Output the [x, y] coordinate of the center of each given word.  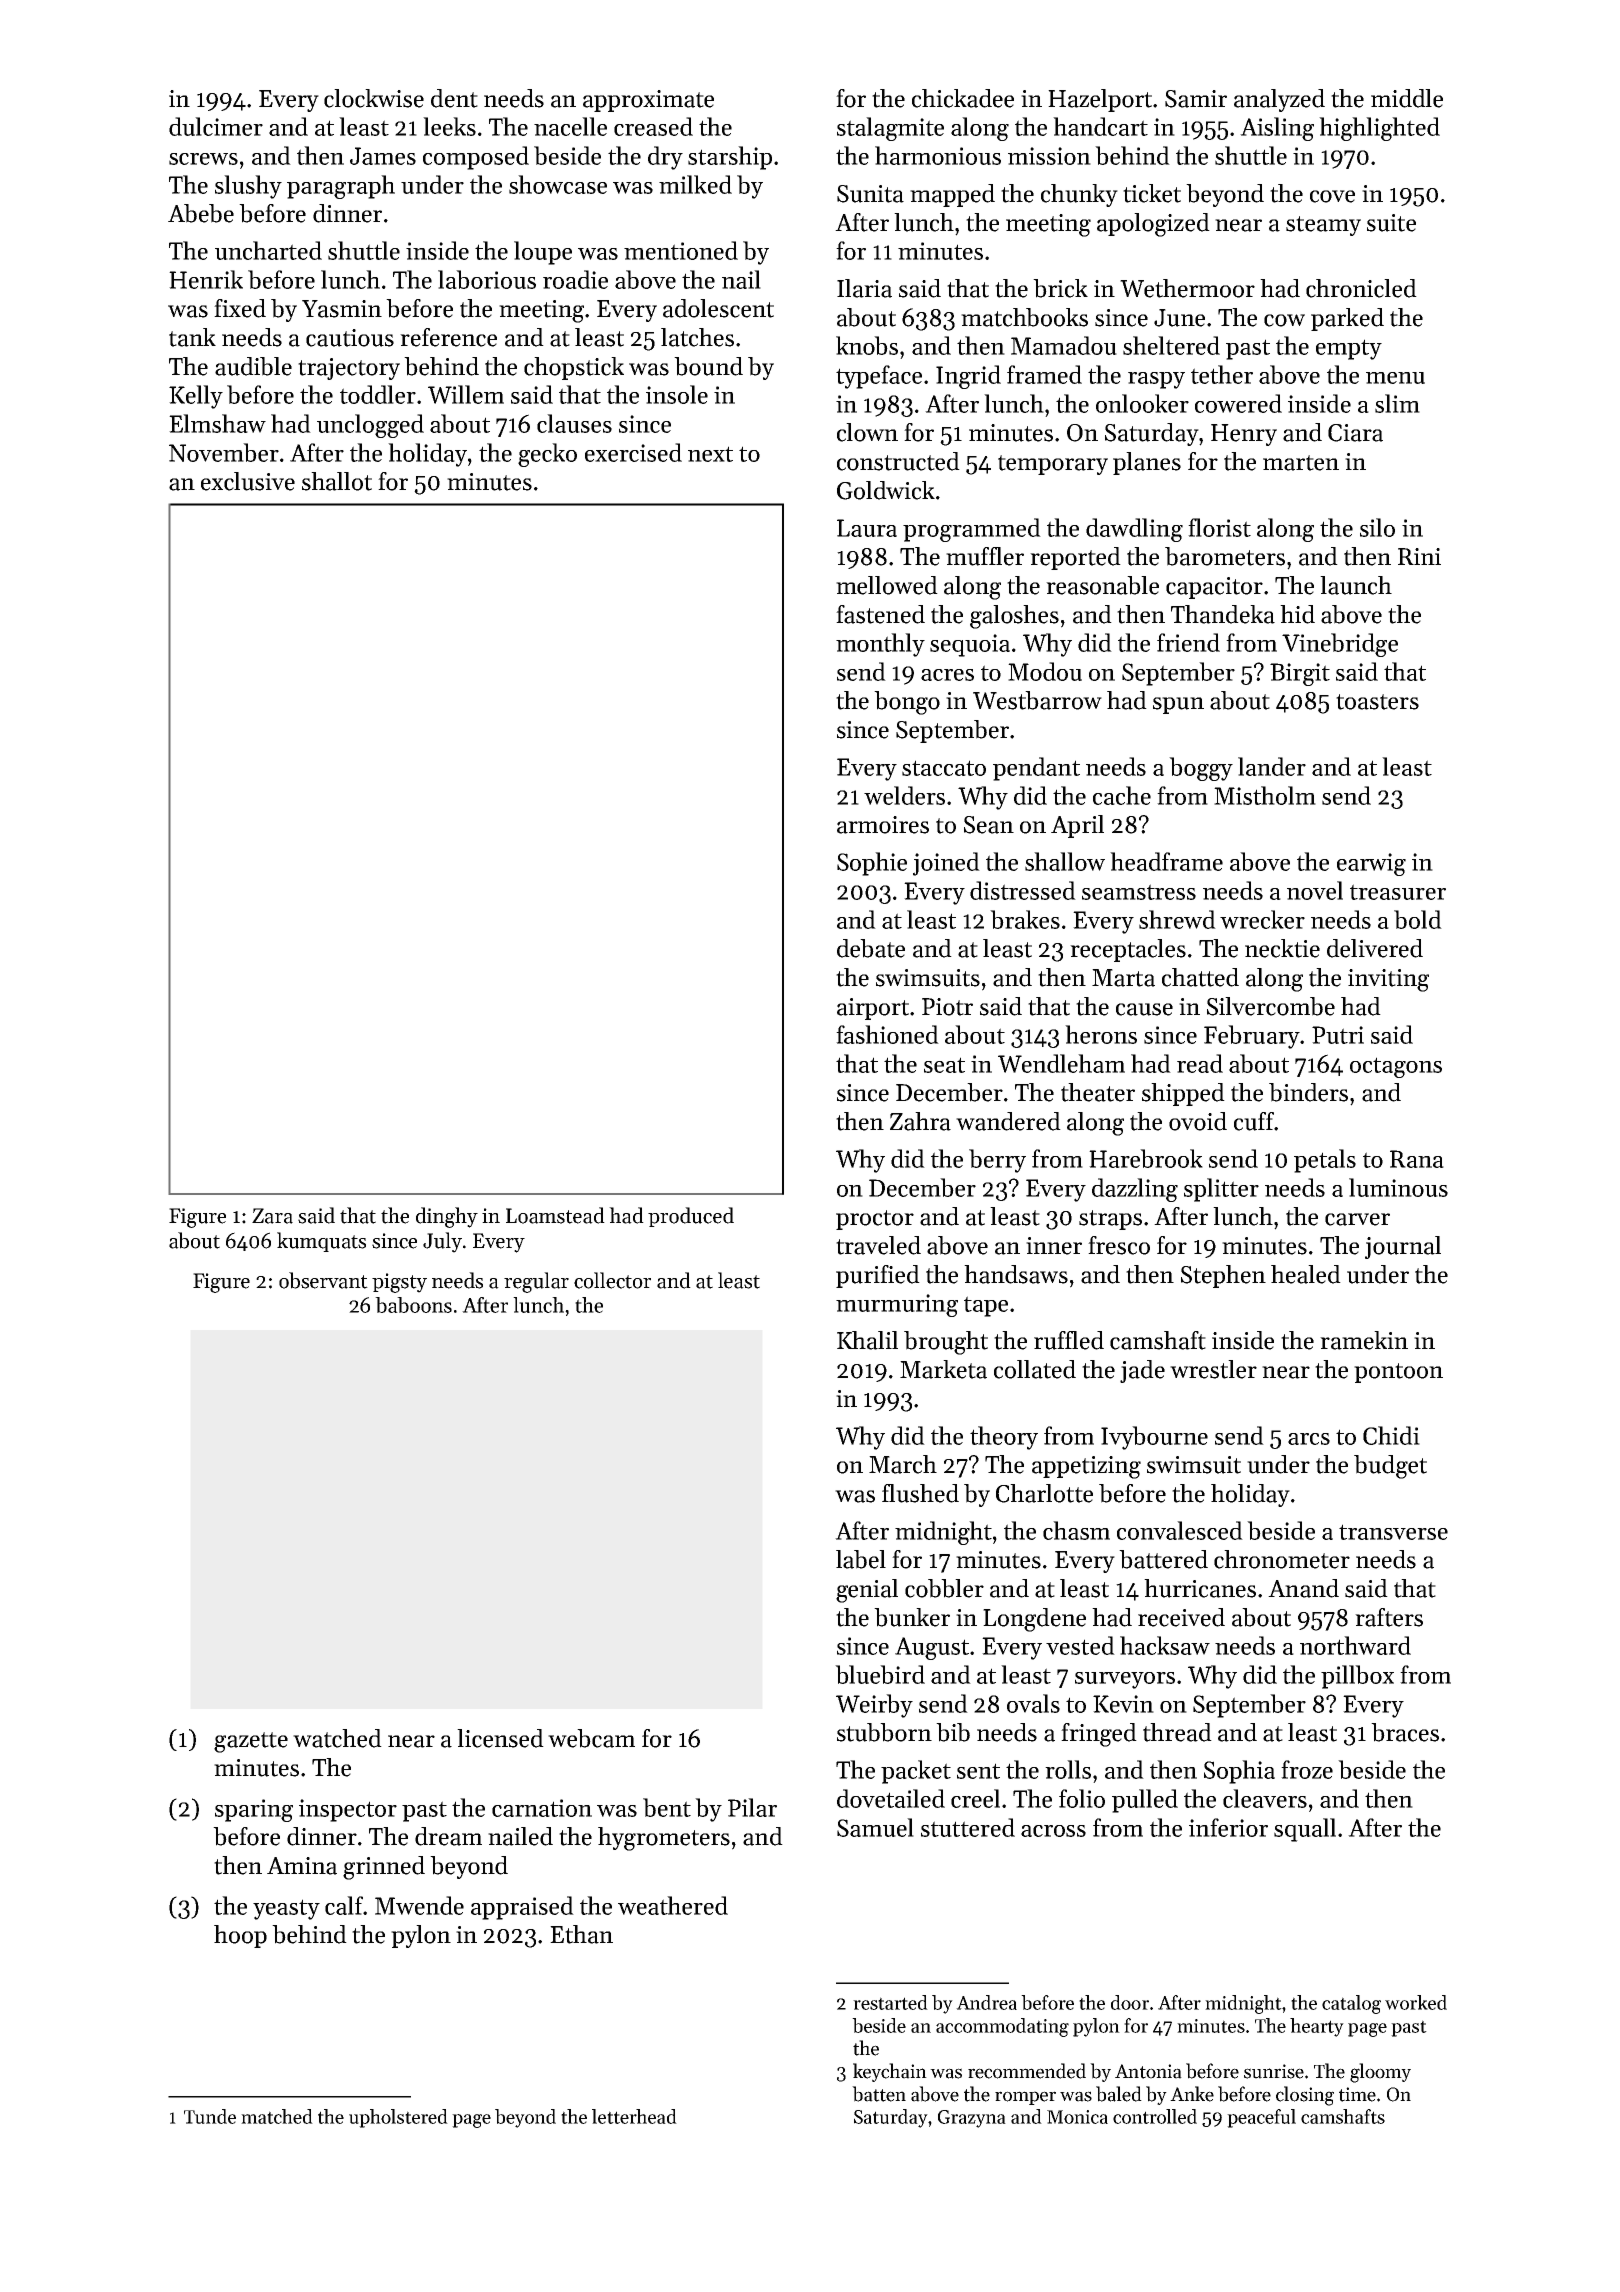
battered [1163, 1559]
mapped [952, 195]
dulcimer [216, 126]
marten [1301, 463]
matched [277, 2116]
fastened [880, 614]
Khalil [867, 1340]
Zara [272, 1216]
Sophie [872, 864]
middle [1407, 98]
